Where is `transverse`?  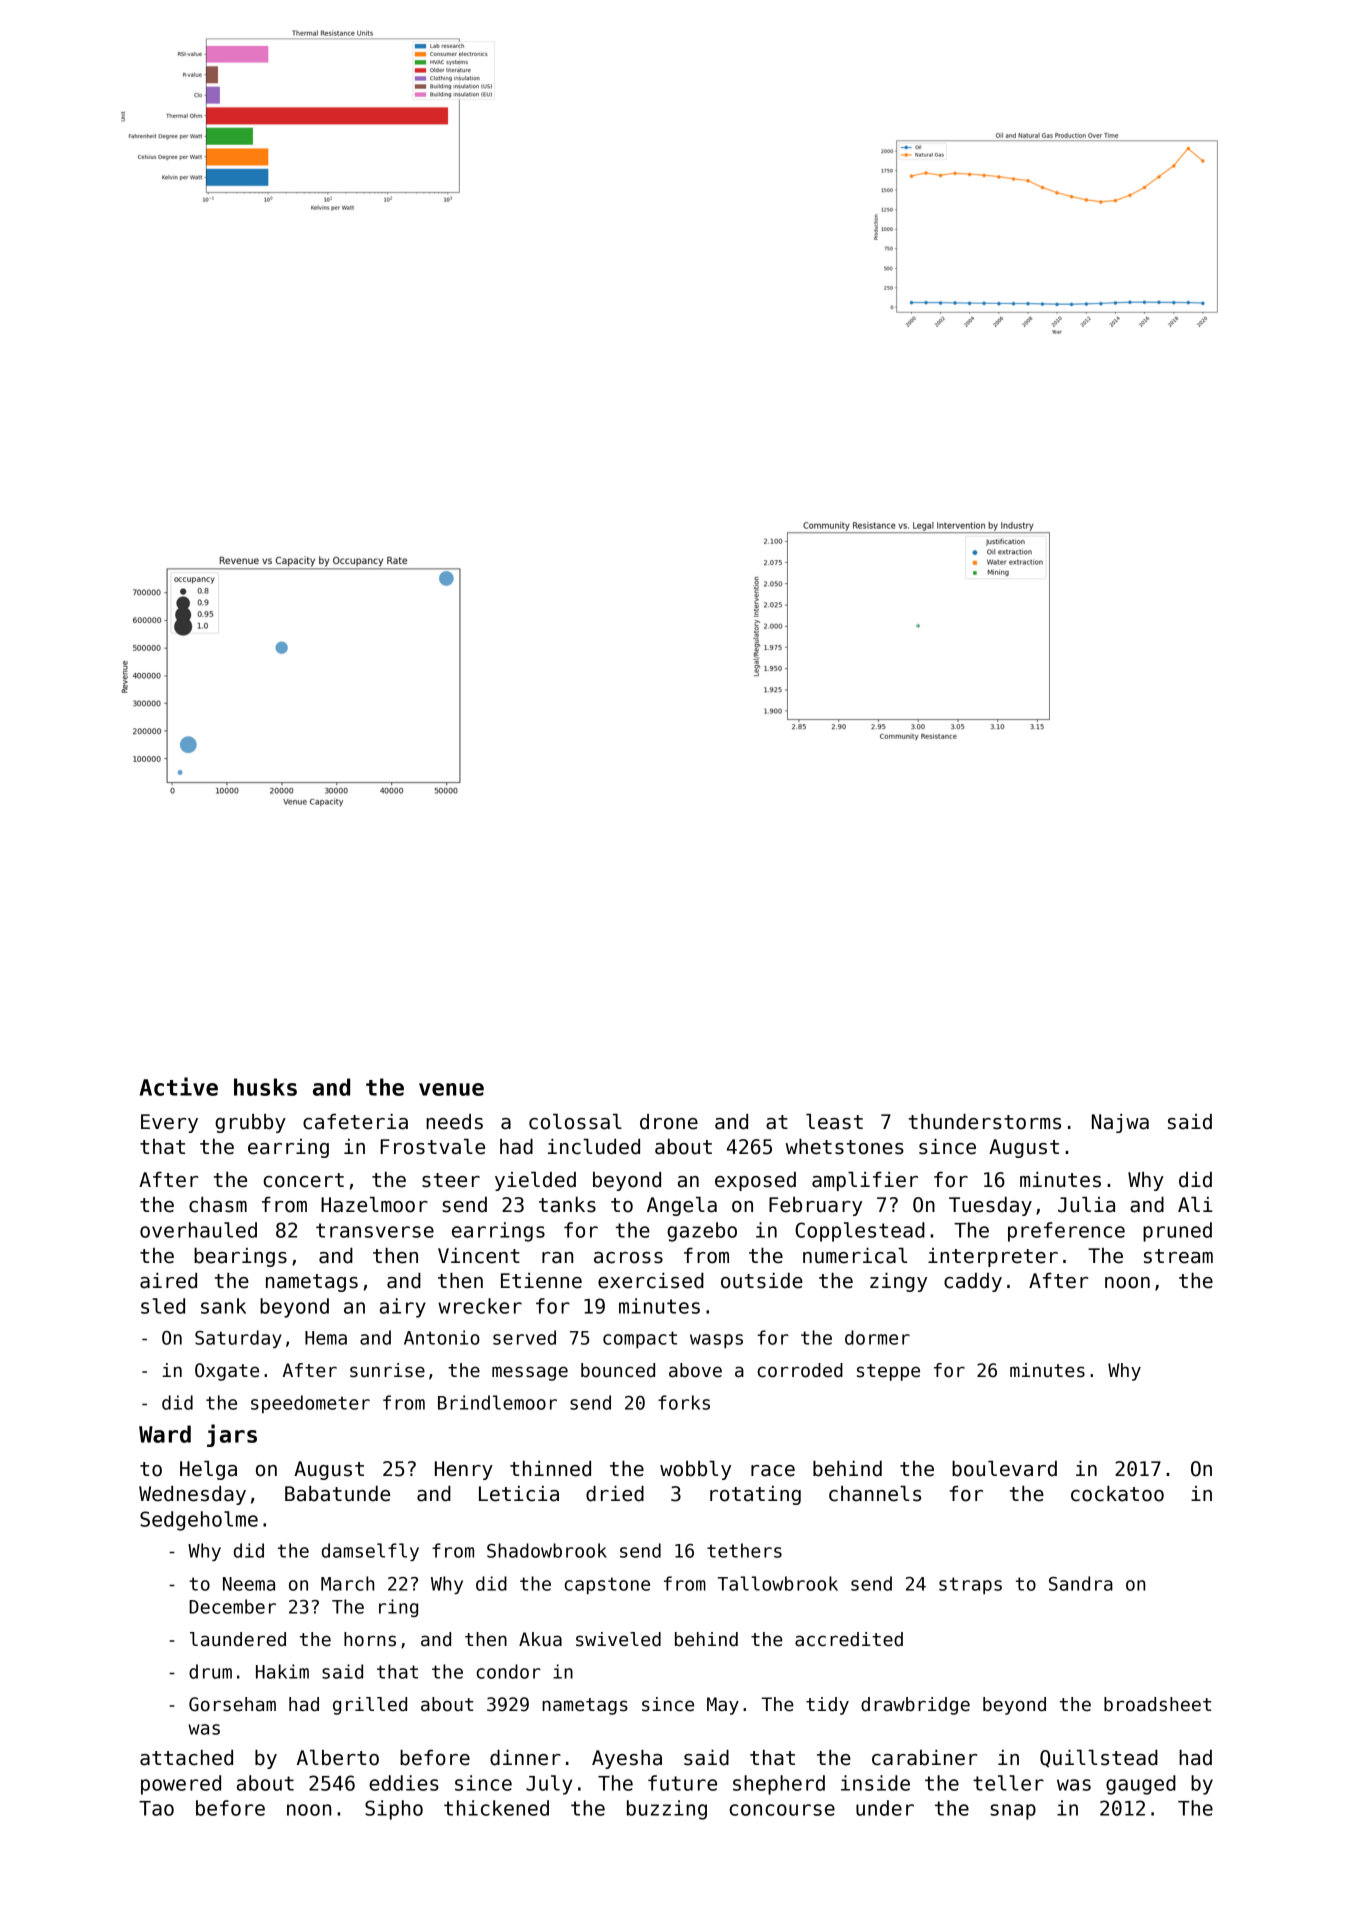
transverse is located at coordinates (375, 1230).
